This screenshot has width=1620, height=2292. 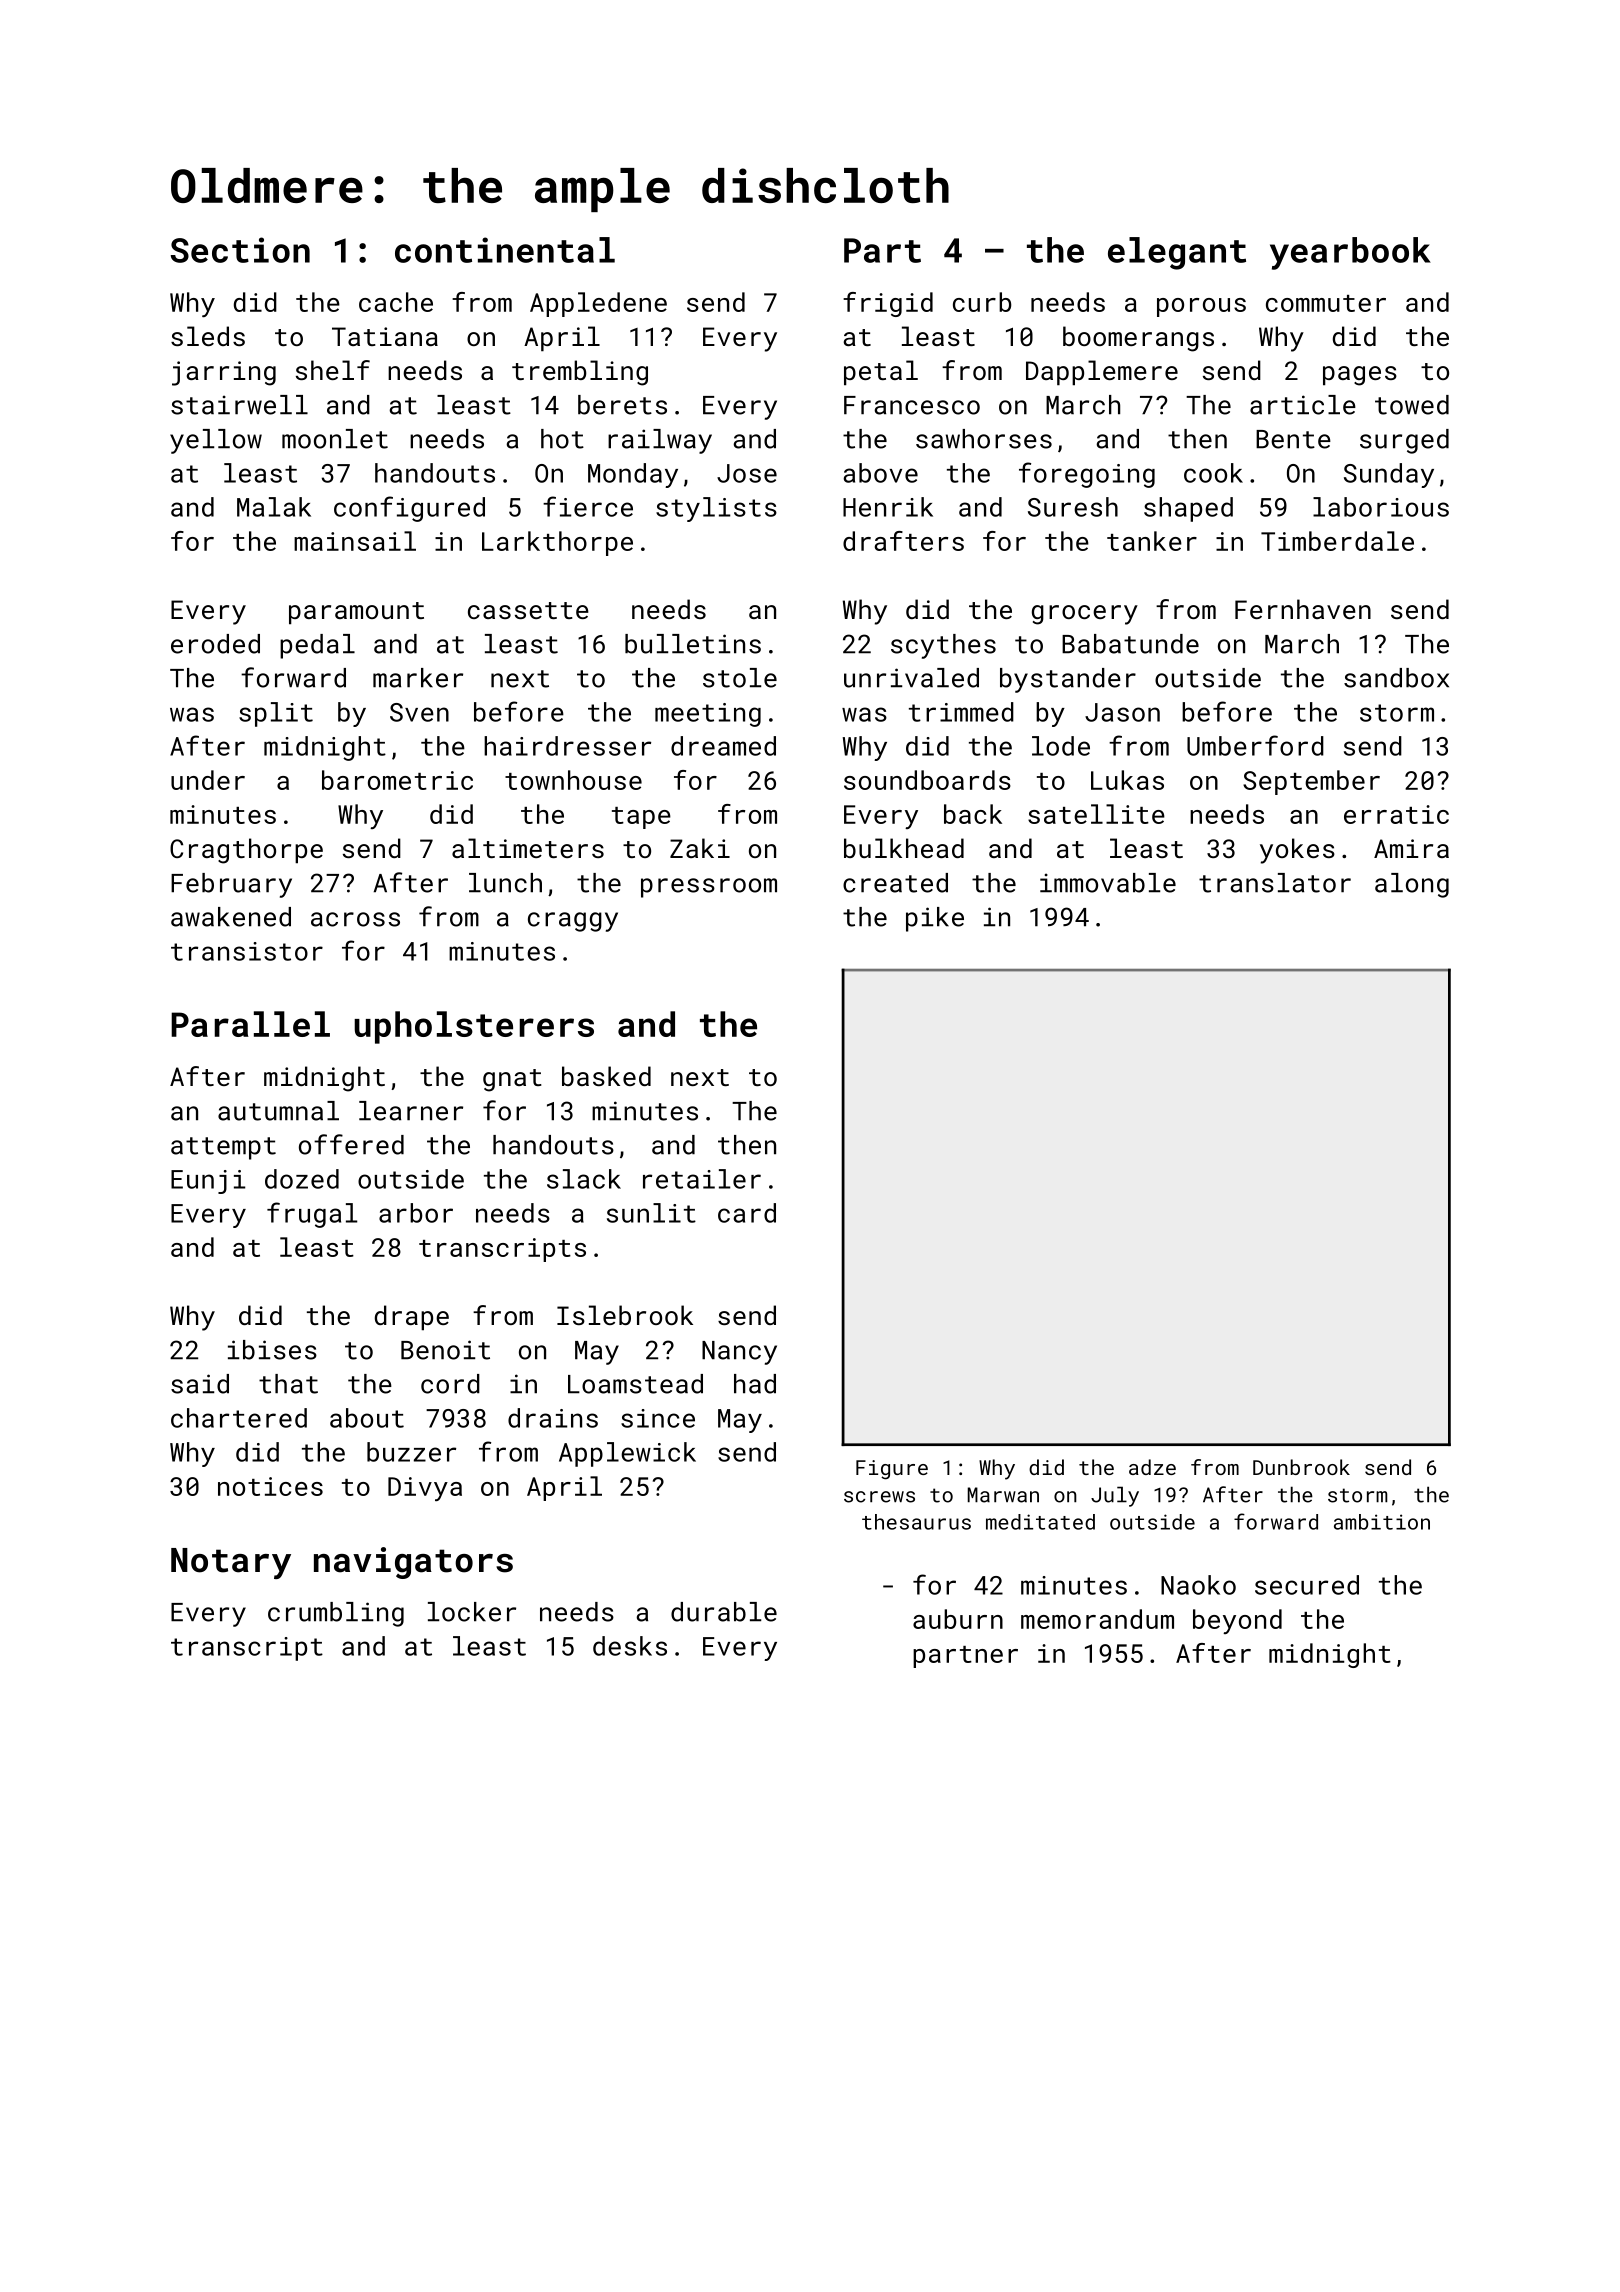 I want to click on Sunday, so click(x=1389, y=475).
